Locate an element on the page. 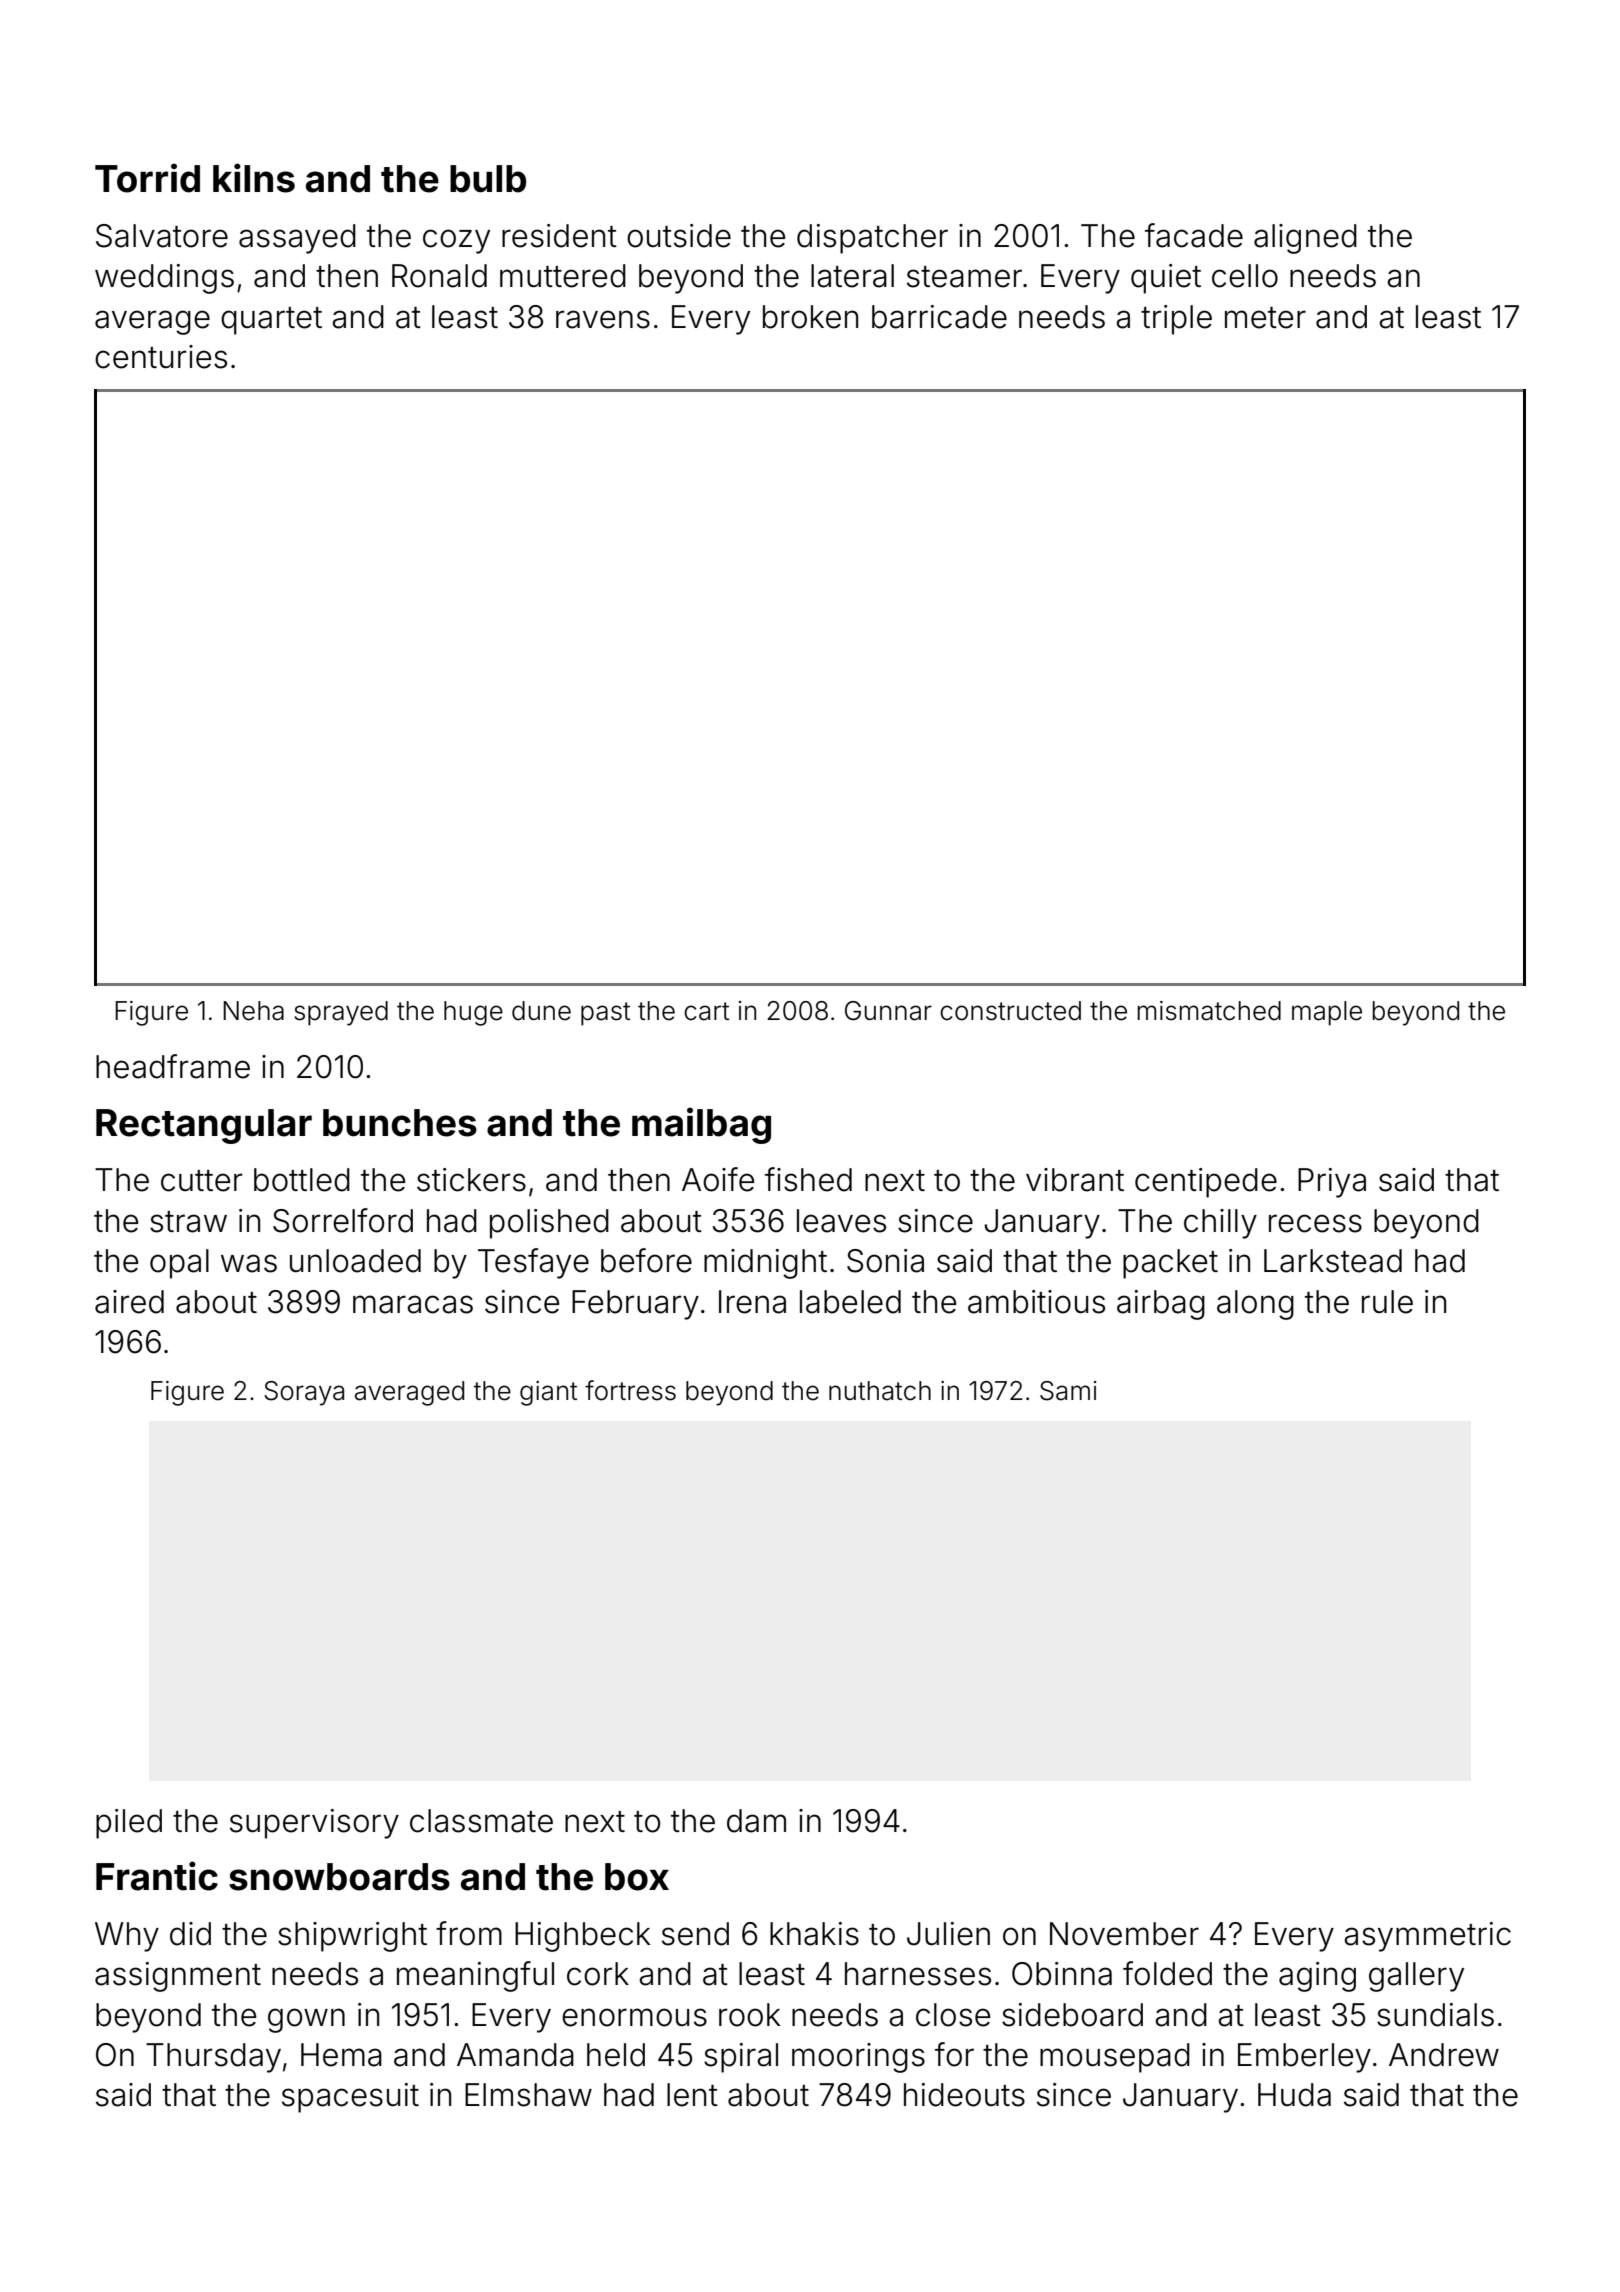 This image has height=2292, width=1620. dam is located at coordinates (756, 1821).
